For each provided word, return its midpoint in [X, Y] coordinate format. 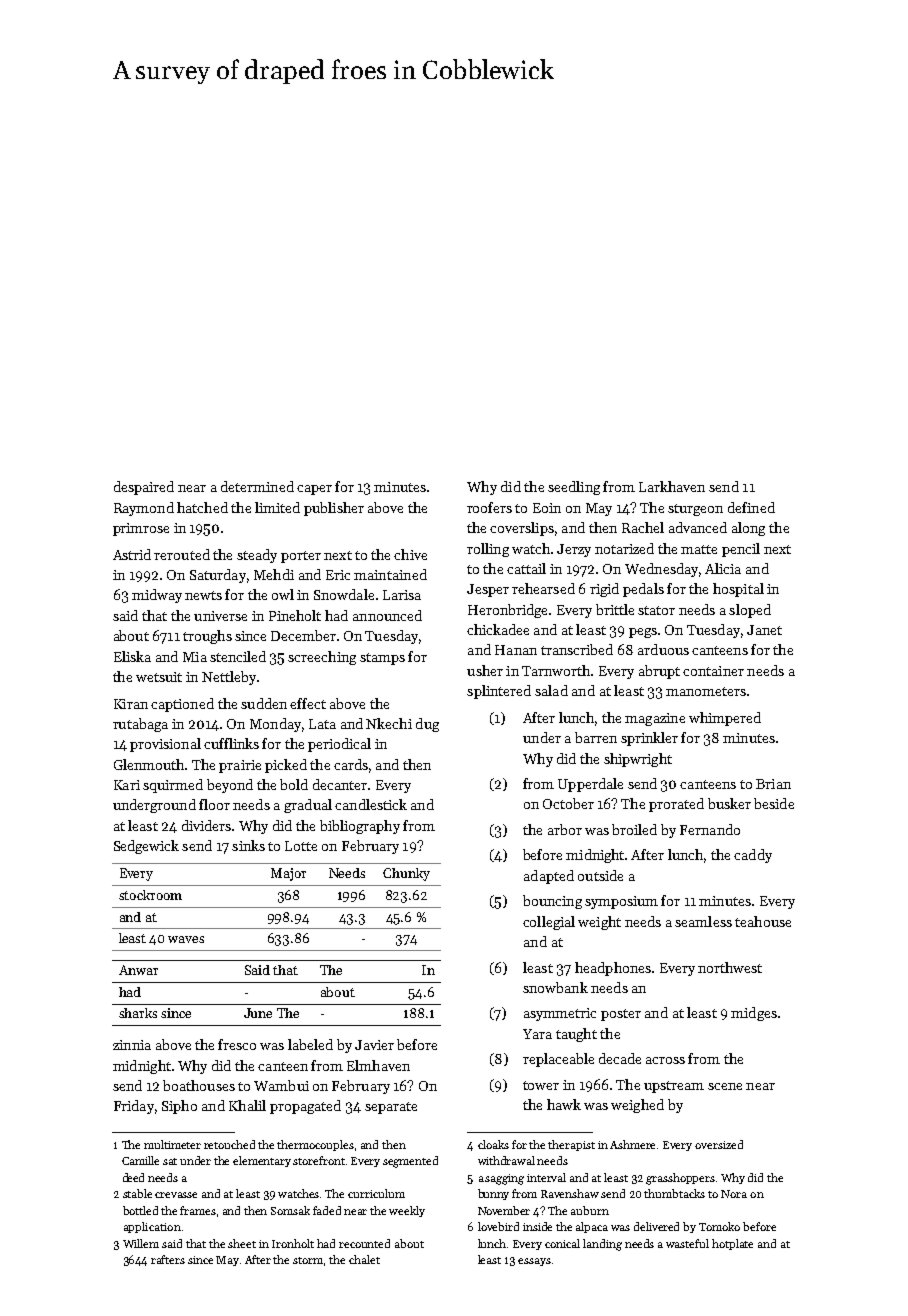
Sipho [179, 1107]
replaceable [558, 1060]
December [303, 635]
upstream [674, 1087]
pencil [741, 550]
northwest [730, 967]
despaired [144, 488]
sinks [248, 845]
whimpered [725, 719]
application [152, 1227]
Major [288, 874]
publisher [334, 509]
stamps [382, 659]
